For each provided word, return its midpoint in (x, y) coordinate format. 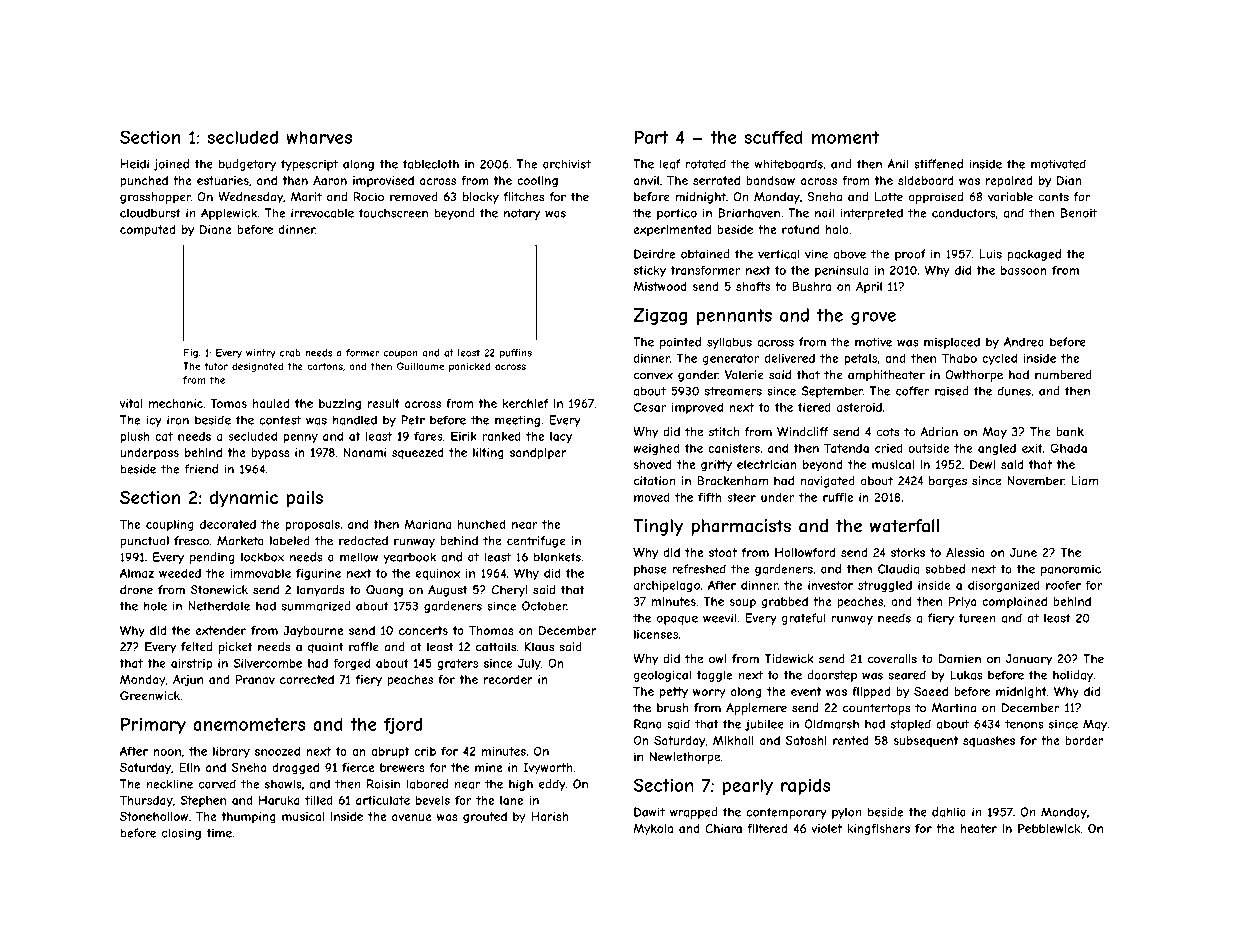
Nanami (364, 452)
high (521, 785)
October (544, 606)
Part (651, 137)
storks (908, 552)
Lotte (889, 197)
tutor (216, 366)
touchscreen (393, 213)
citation (655, 481)
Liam (1085, 481)
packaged (1034, 255)
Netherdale (219, 606)
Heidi (135, 164)
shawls (283, 784)
